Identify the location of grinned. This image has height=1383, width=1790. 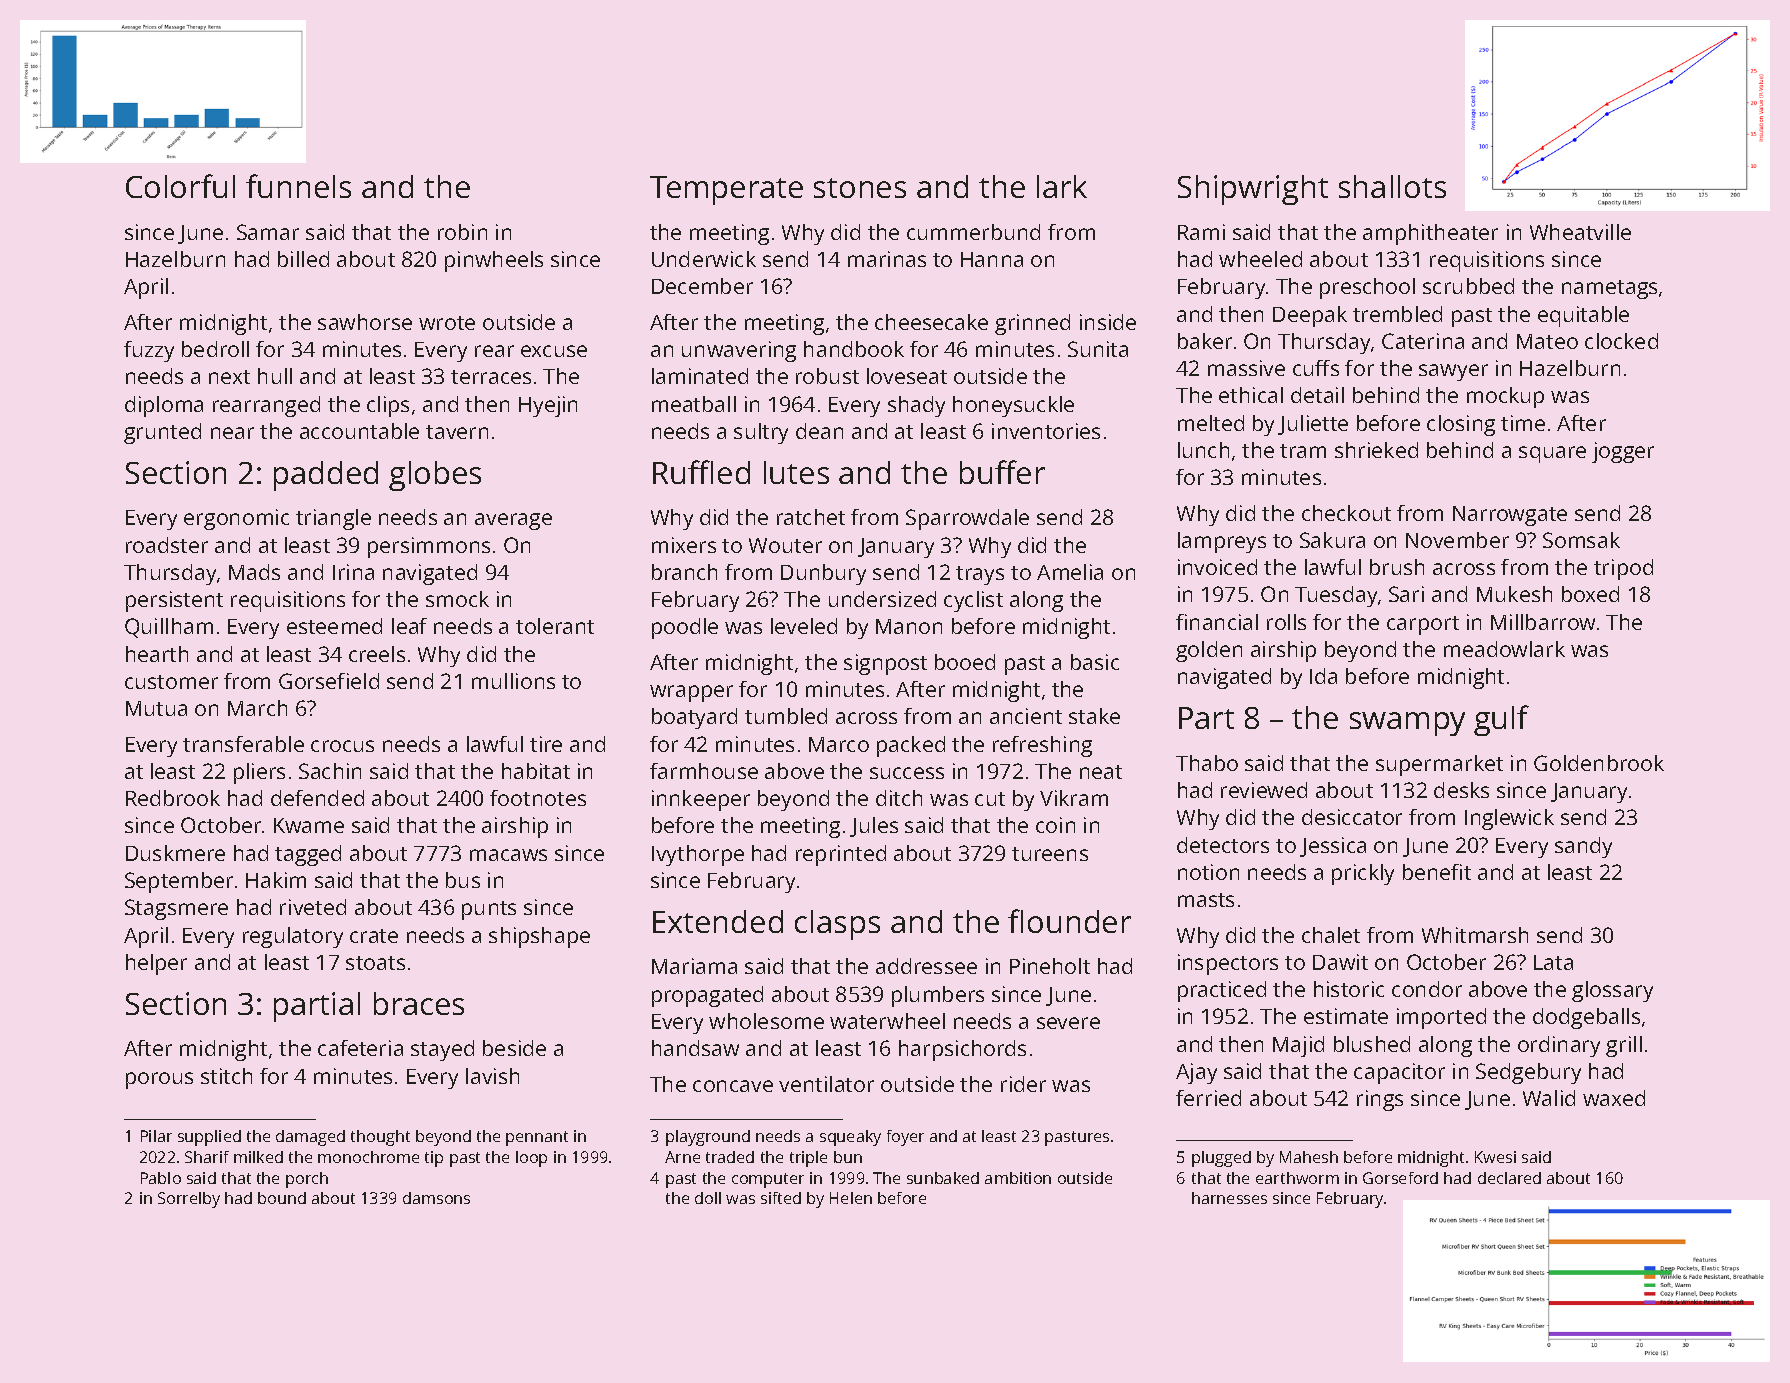
(1032, 324).
